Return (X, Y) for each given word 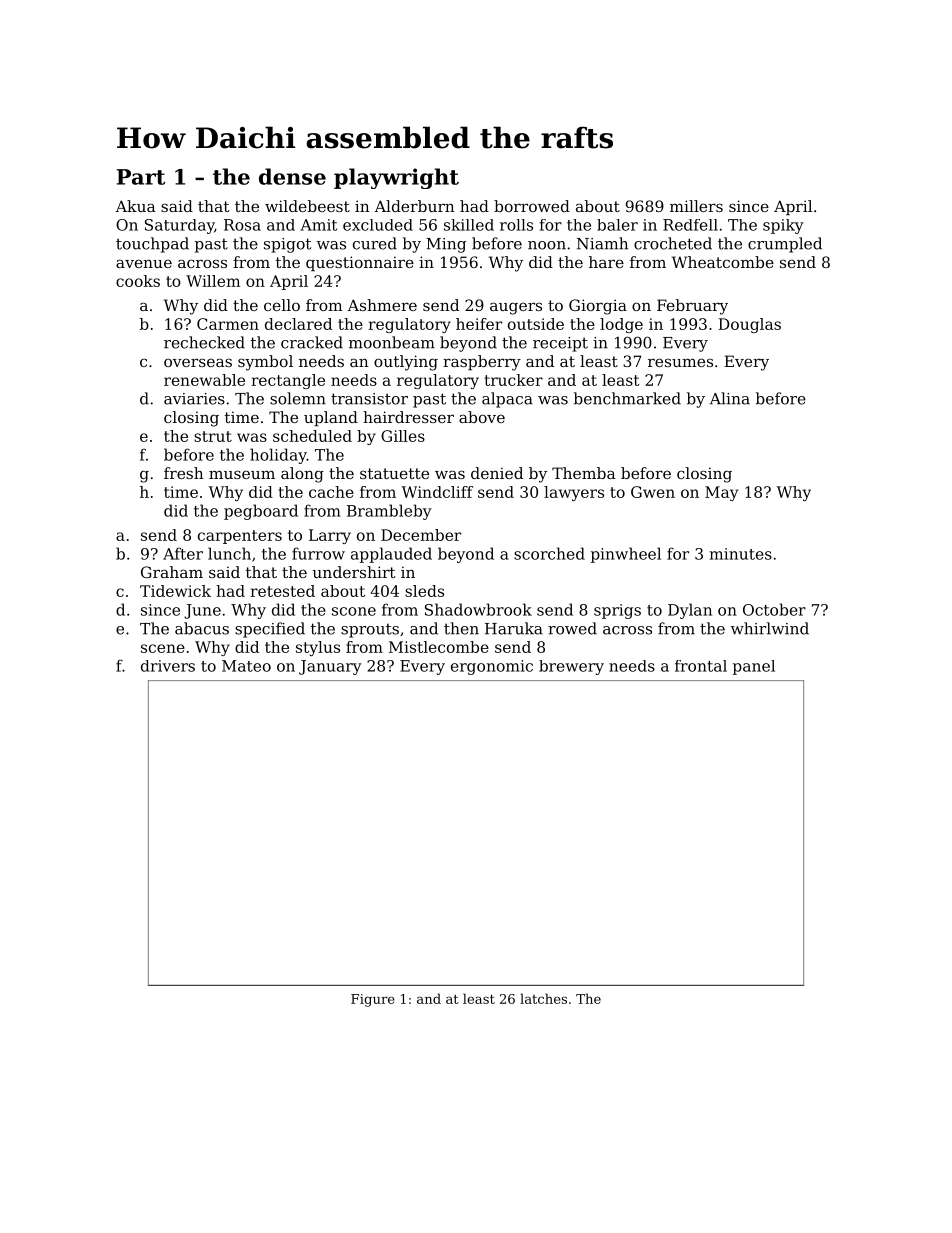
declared (298, 324)
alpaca (507, 400)
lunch (229, 553)
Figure (373, 1000)
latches (543, 998)
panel (754, 667)
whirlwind (770, 628)
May (721, 493)
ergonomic (492, 667)
